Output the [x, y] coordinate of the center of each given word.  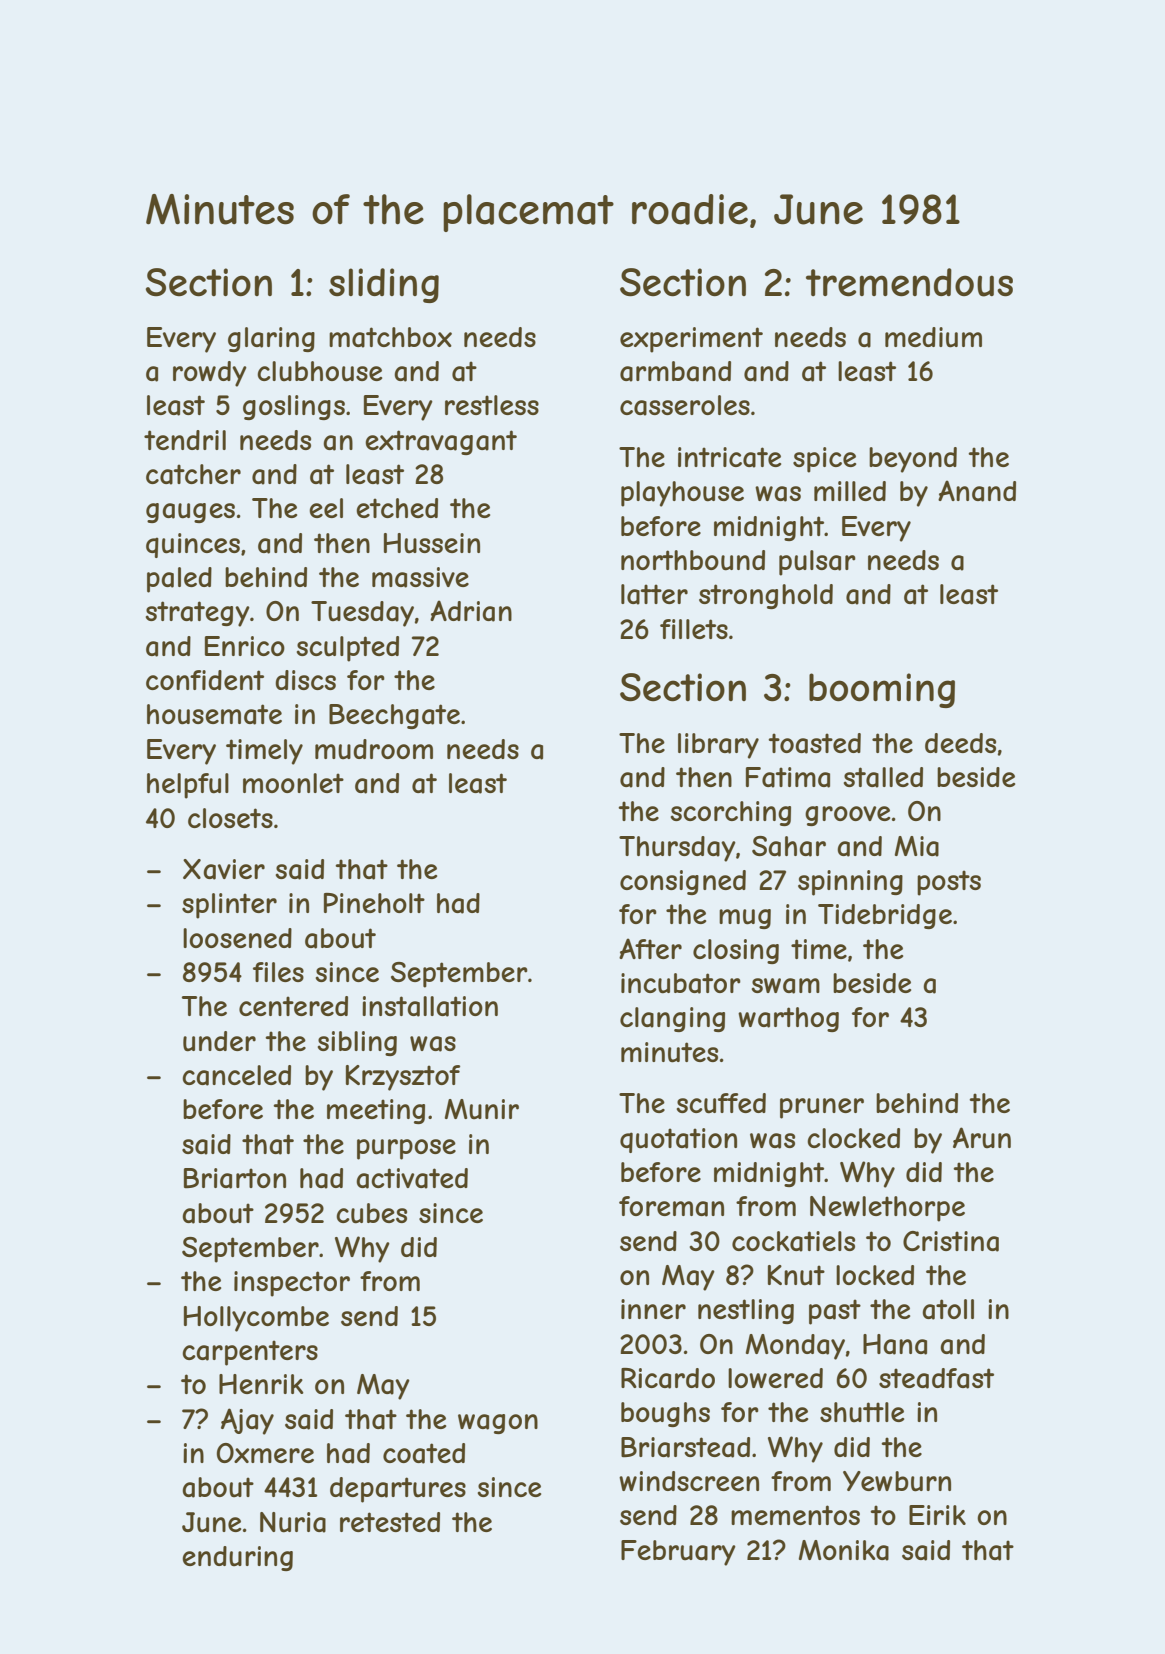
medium [933, 337]
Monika [844, 1550]
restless [492, 405]
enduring [237, 1558]
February [678, 1553]
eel [326, 508]
